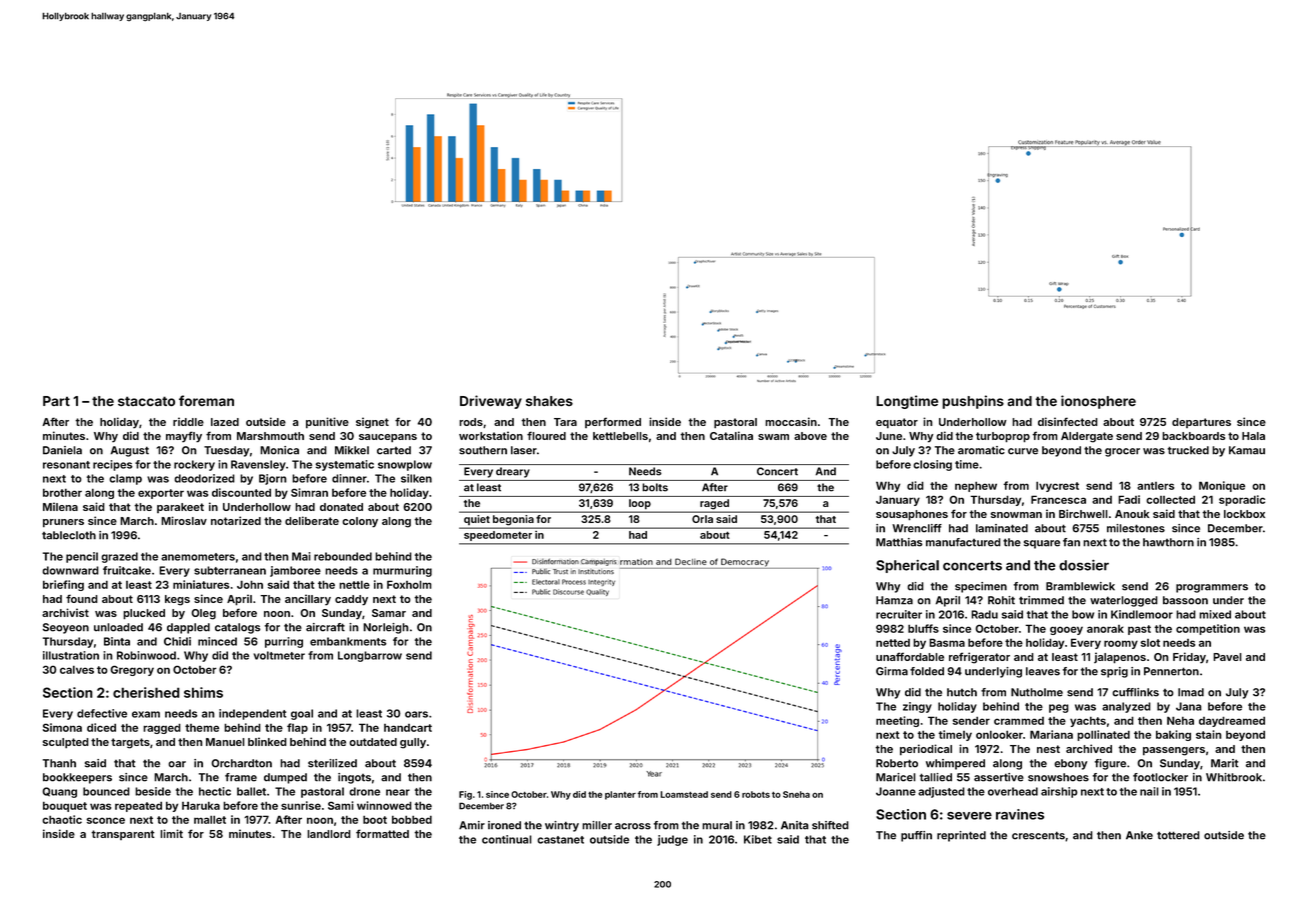 This screenshot has width=1308, height=924. I want to click on ionosphere, so click(1098, 402).
